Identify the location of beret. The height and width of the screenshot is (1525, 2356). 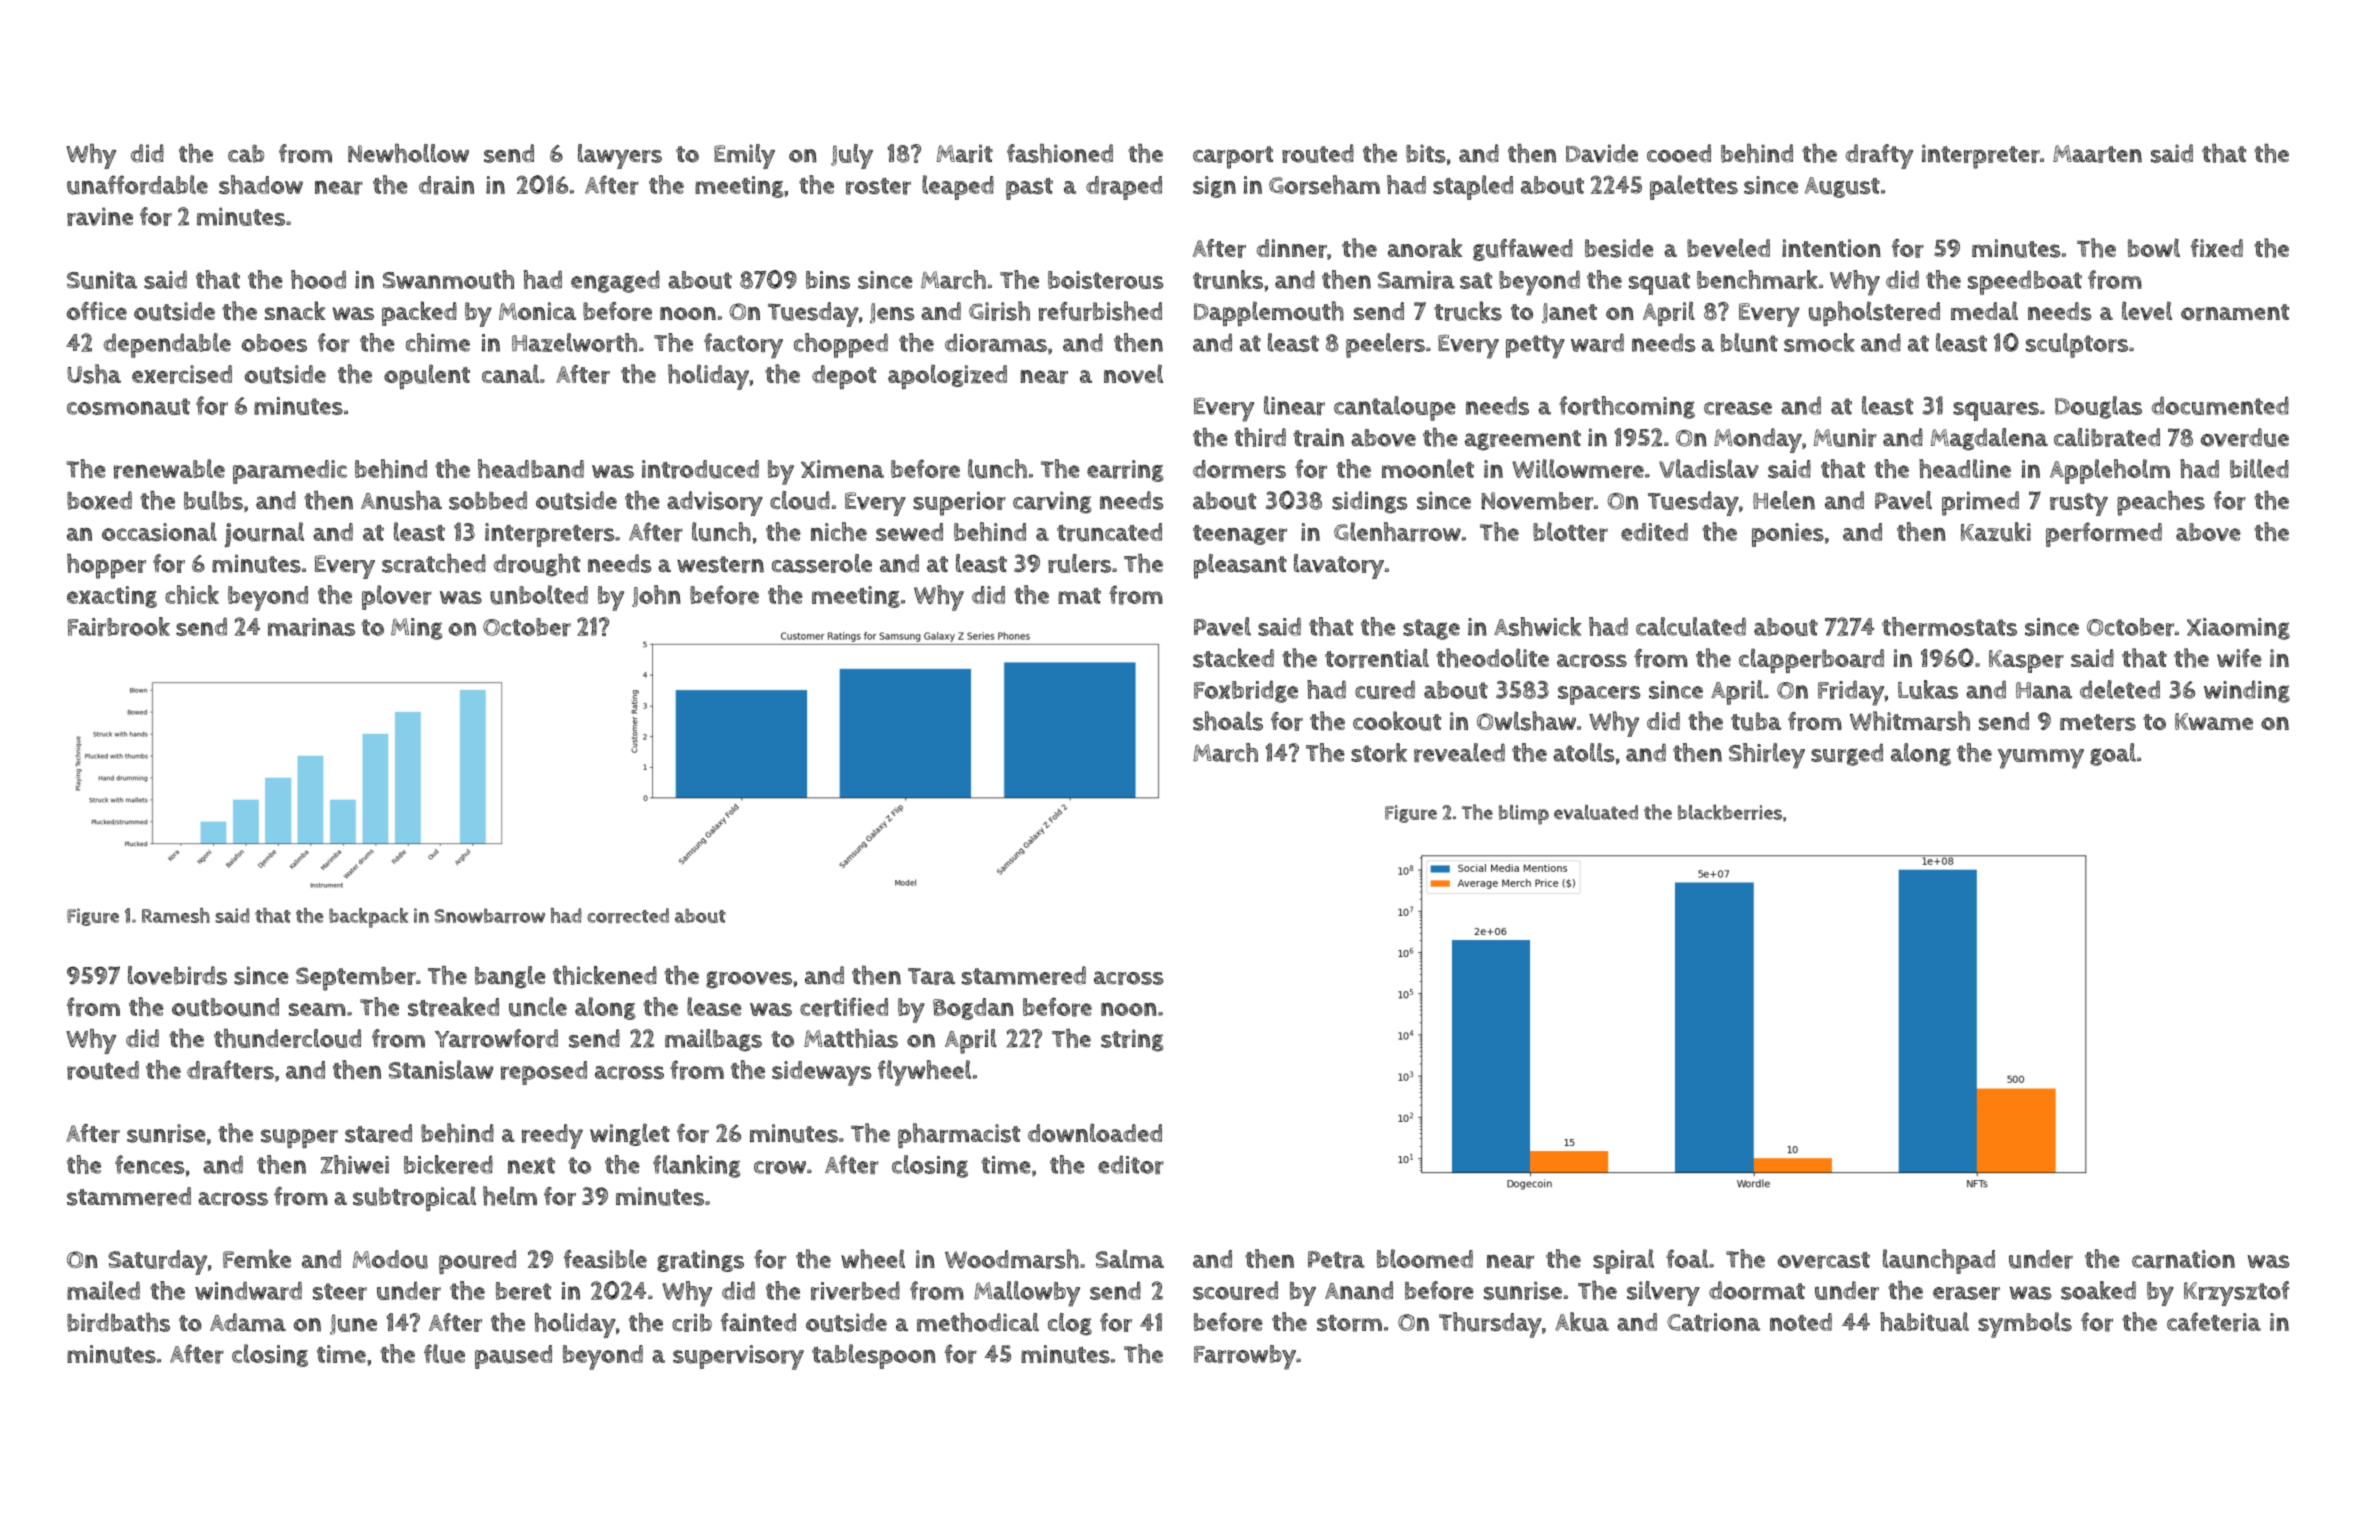
(523, 1291).
